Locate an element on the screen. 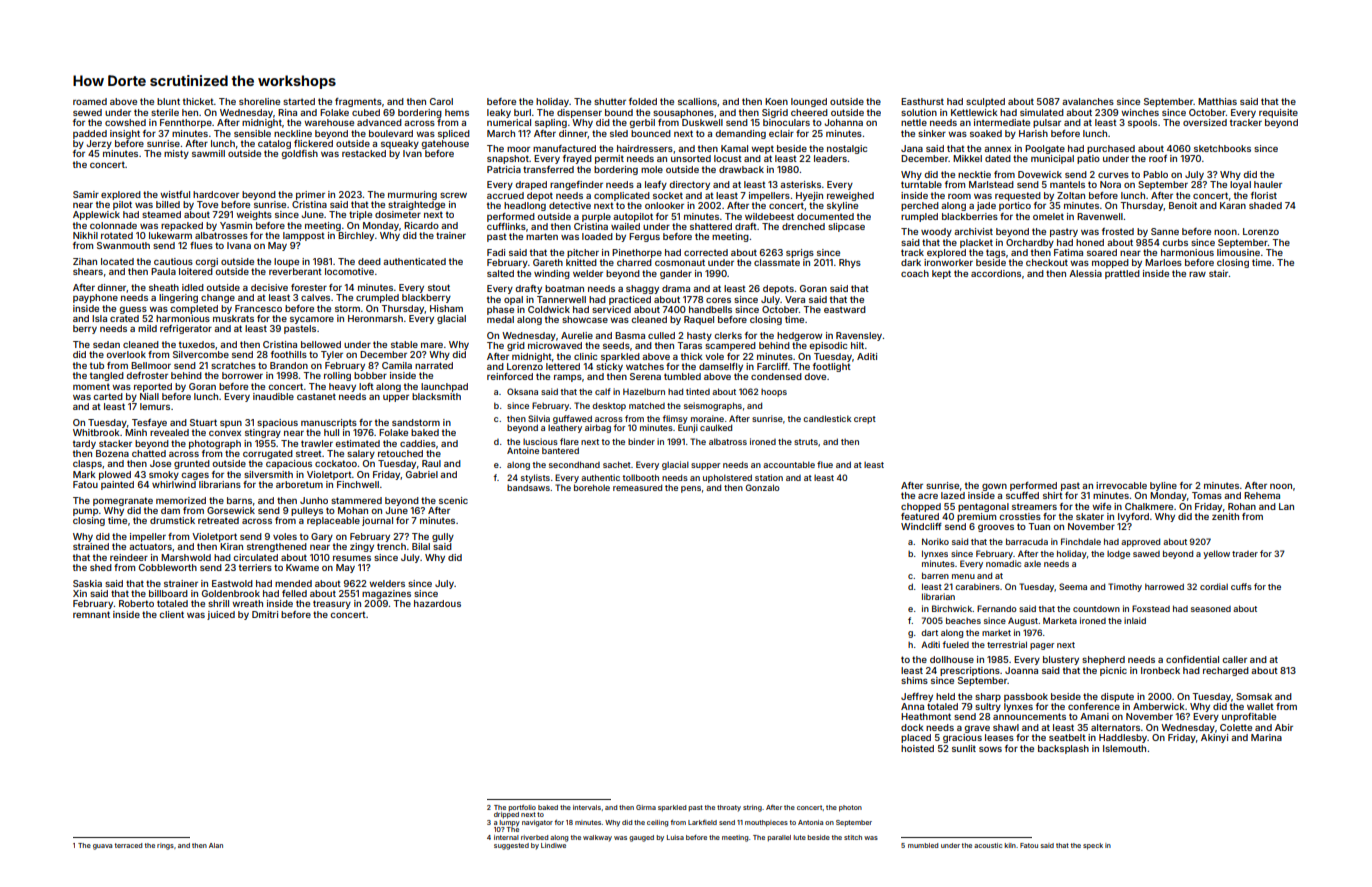 This screenshot has height=887, width=1372. byline is located at coordinates (1163, 486).
